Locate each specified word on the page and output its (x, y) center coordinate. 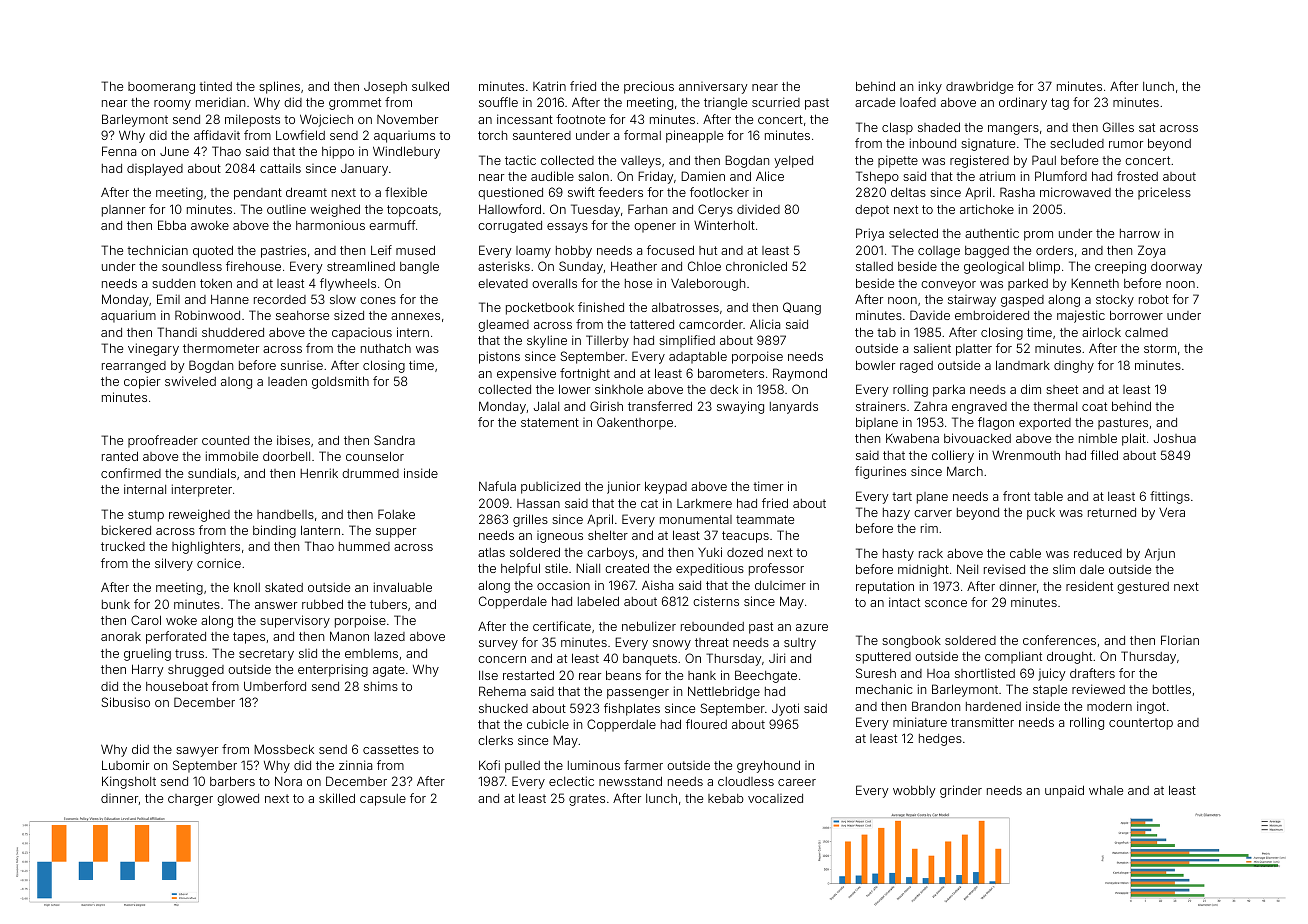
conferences (1059, 640)
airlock (1101, 332)
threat (712, 642)
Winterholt (724, 225)
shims (381, 686)
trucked (123, 546)
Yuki (710, 552)
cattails (280, 168)
